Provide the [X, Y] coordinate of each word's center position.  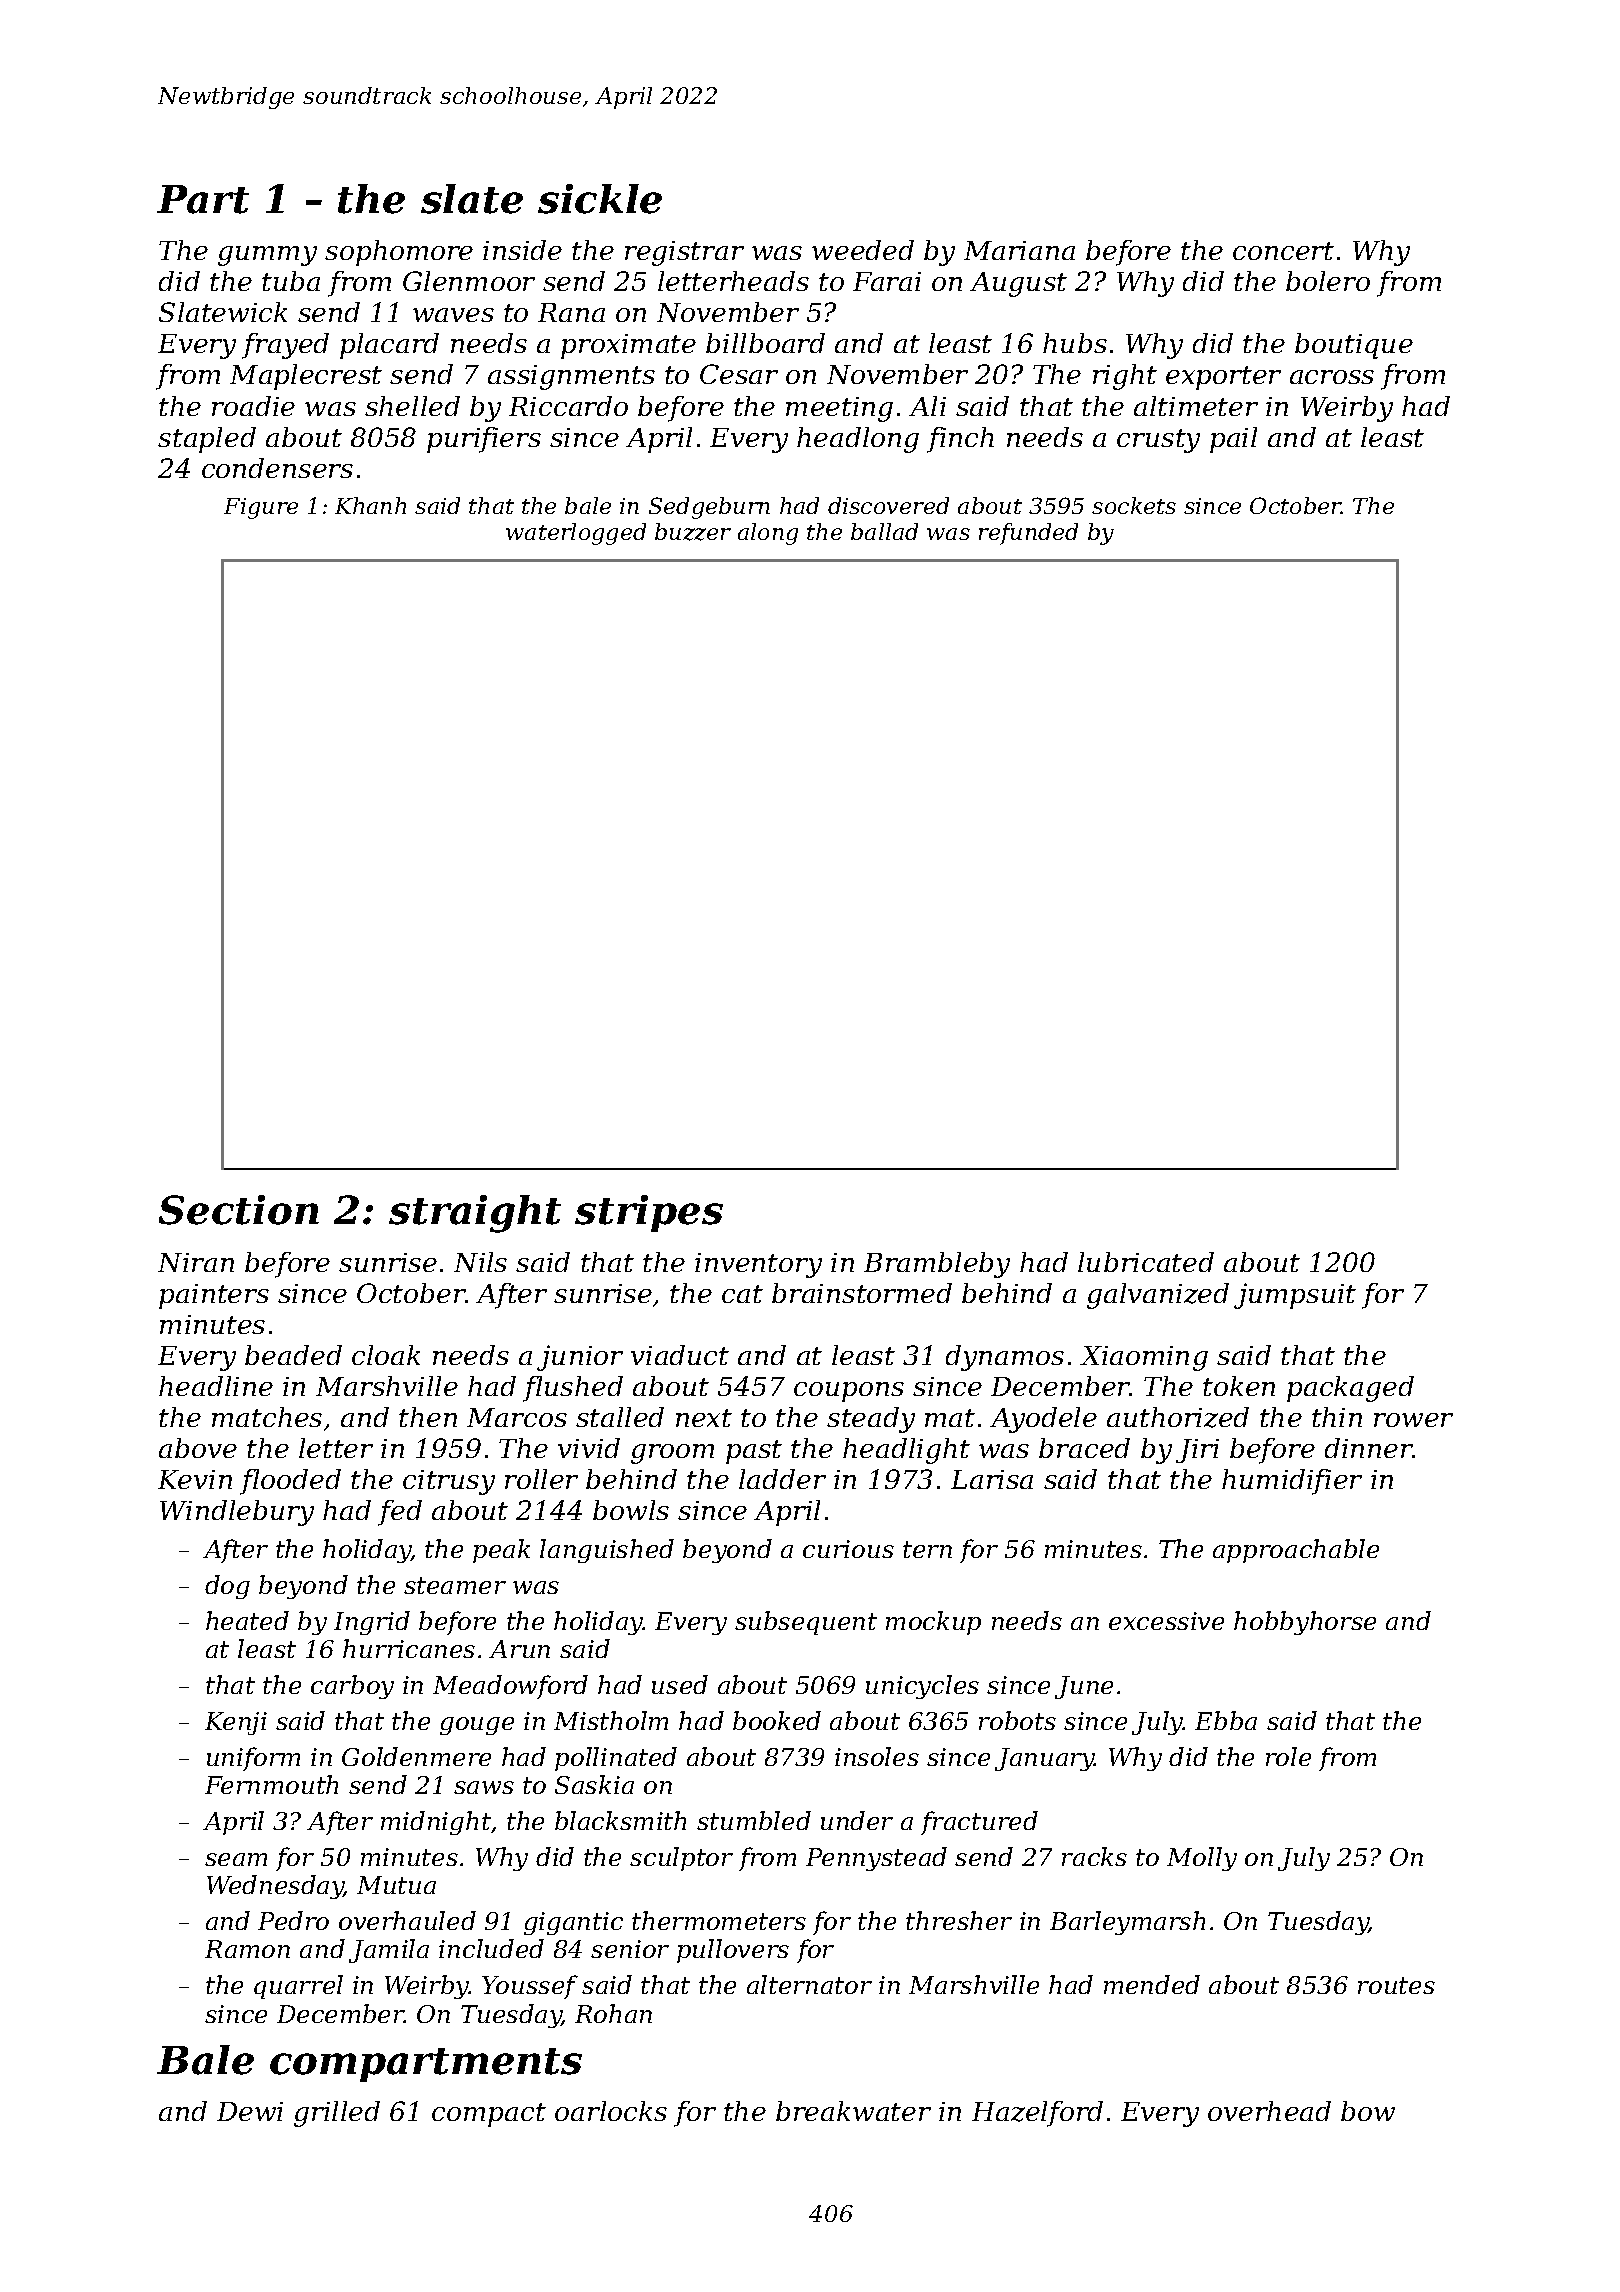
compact [489, 2115]
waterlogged [576, 534]
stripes [649, 1213]
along [768, 534]
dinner [1369, 1448]
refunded [1028, 534]
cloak [386, 1355]
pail [1233, 440]
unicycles [922, 1687]
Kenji [236, 1723]
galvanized [1158, 1296]
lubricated [1146, 1262]
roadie [253, 406]
